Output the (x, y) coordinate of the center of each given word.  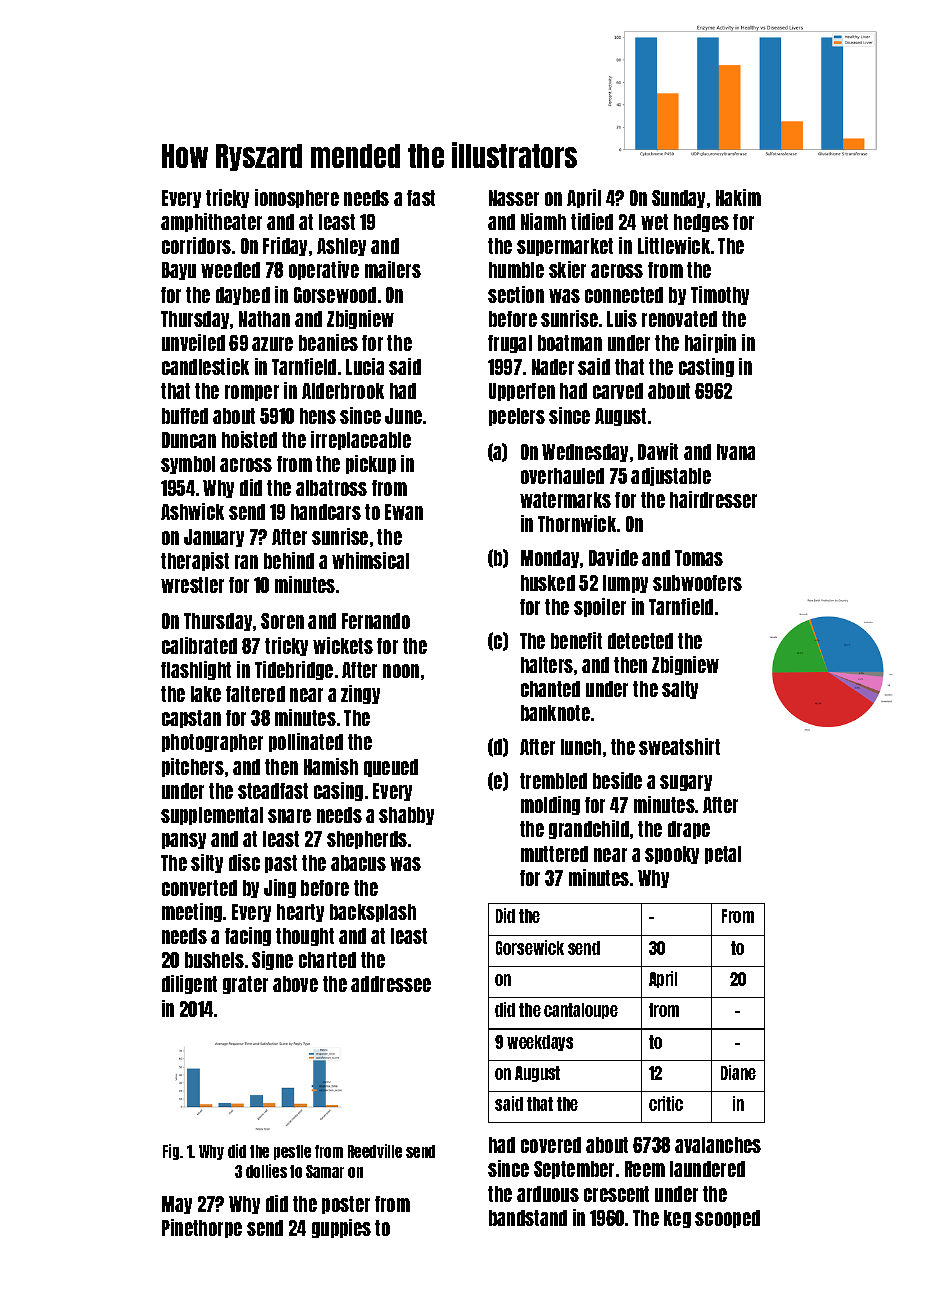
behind (289, 560)
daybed (243, 296)
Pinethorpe (202, 1228)
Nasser (514, 198)
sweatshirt (679, 746)
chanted (550, 689)
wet (654, 222)
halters (547, 665)
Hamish (331, 766)
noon (401, 671)
